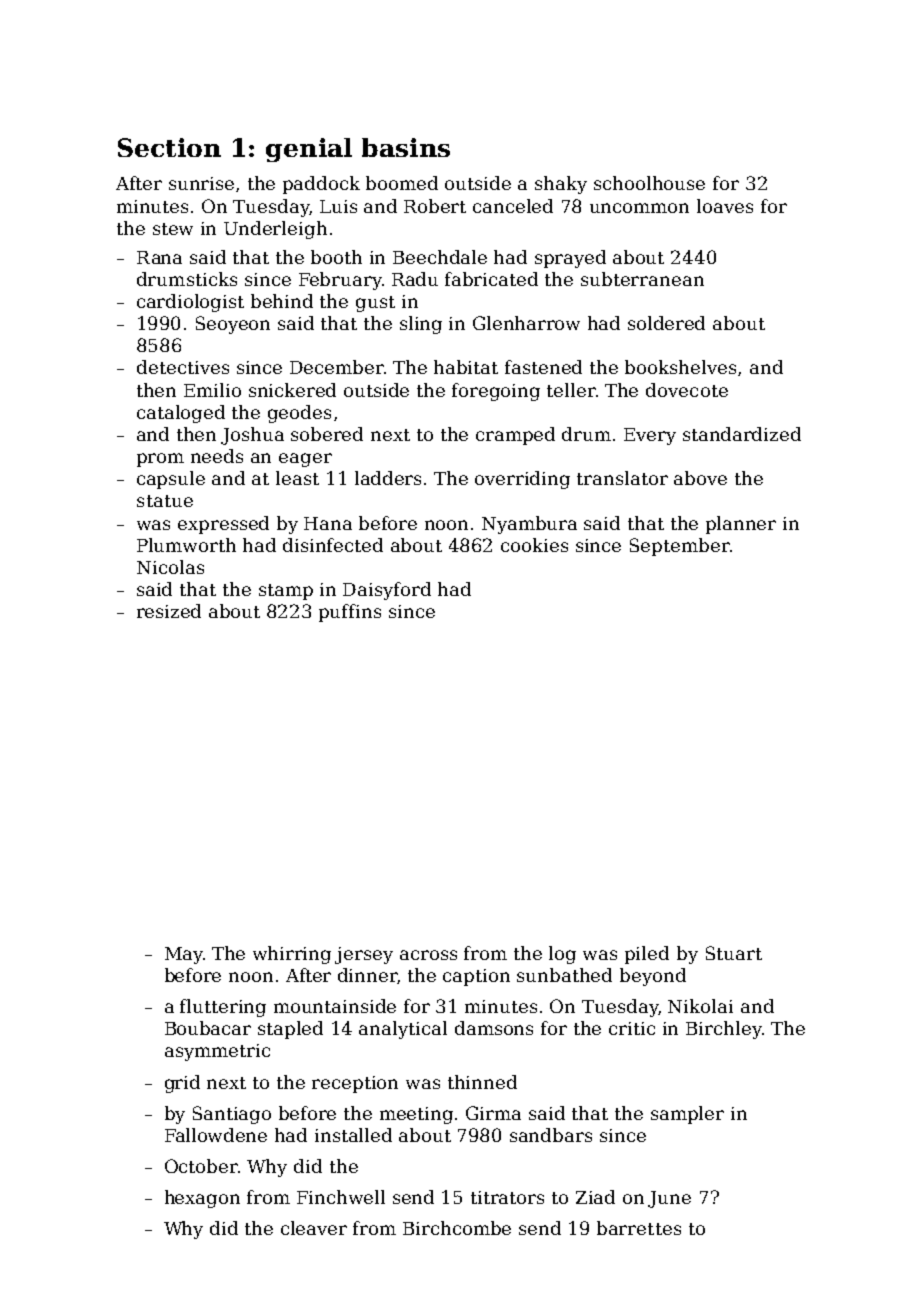 This document has height=1311, width=924. Describe the element at coordinates (387, 591) in the document. I see `Daisyford` at that location.
